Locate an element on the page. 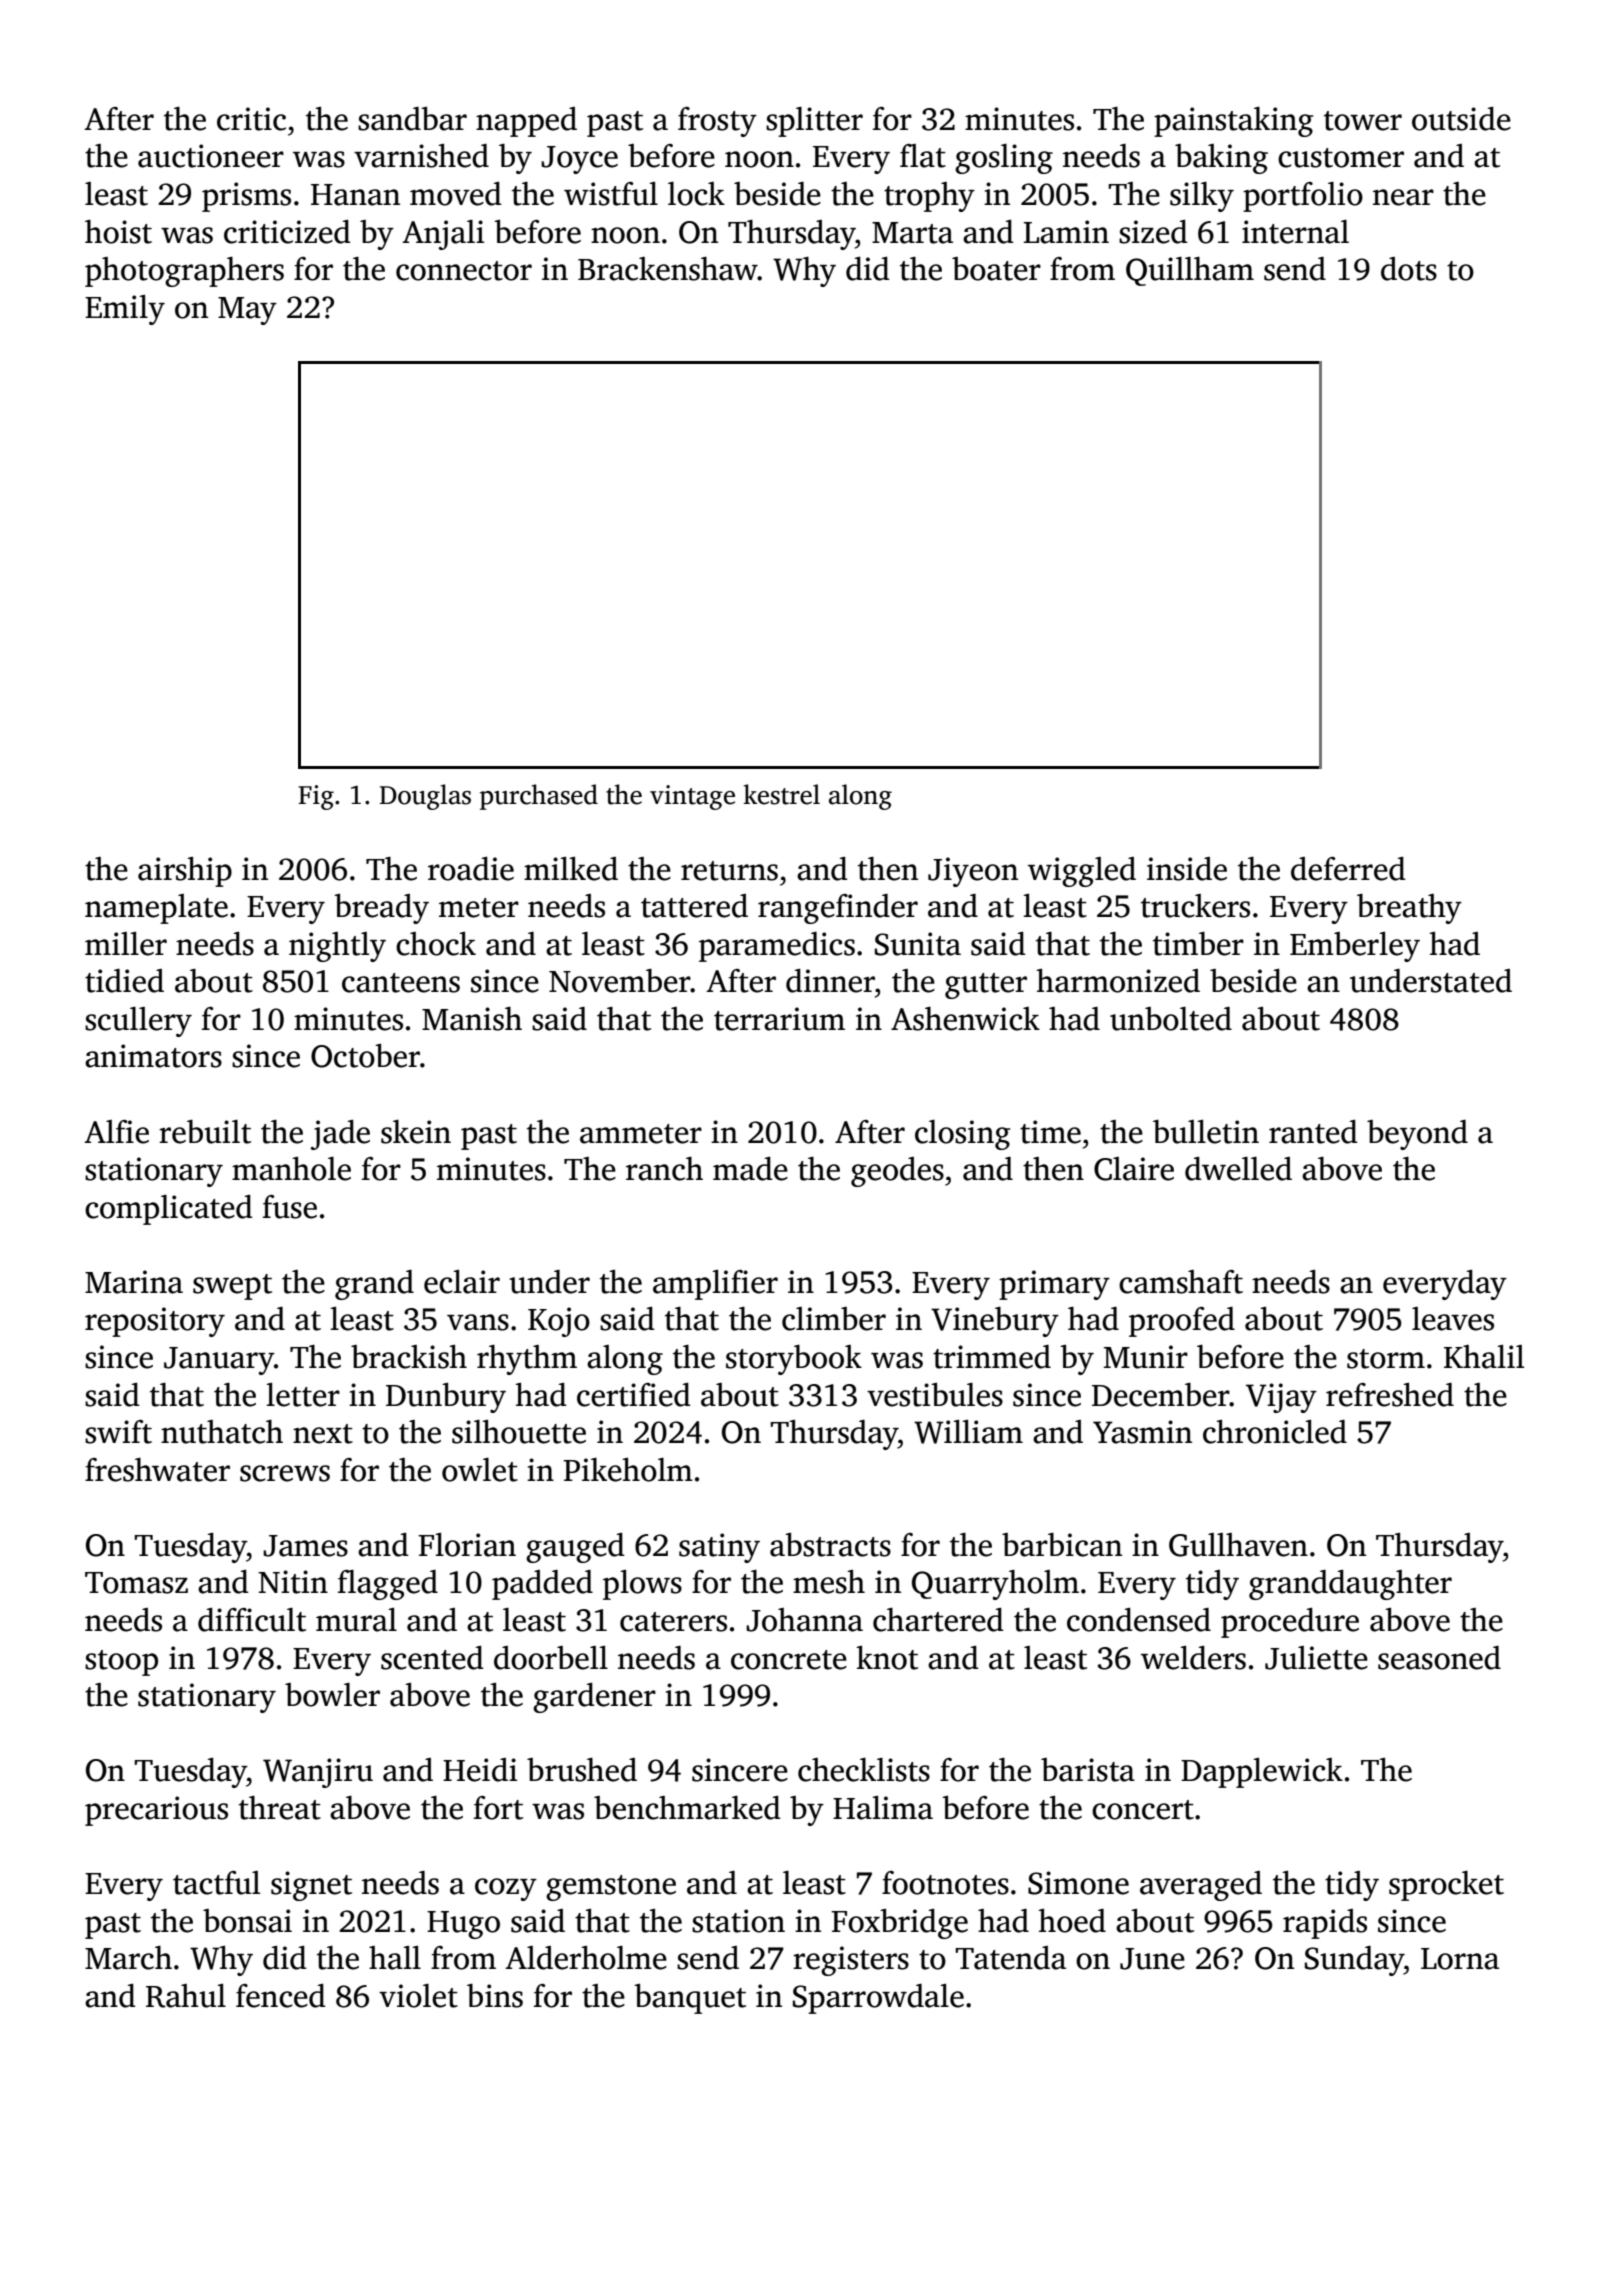 This document has height=2292, width=1620. outside is located at coordinates (1461, 119).
